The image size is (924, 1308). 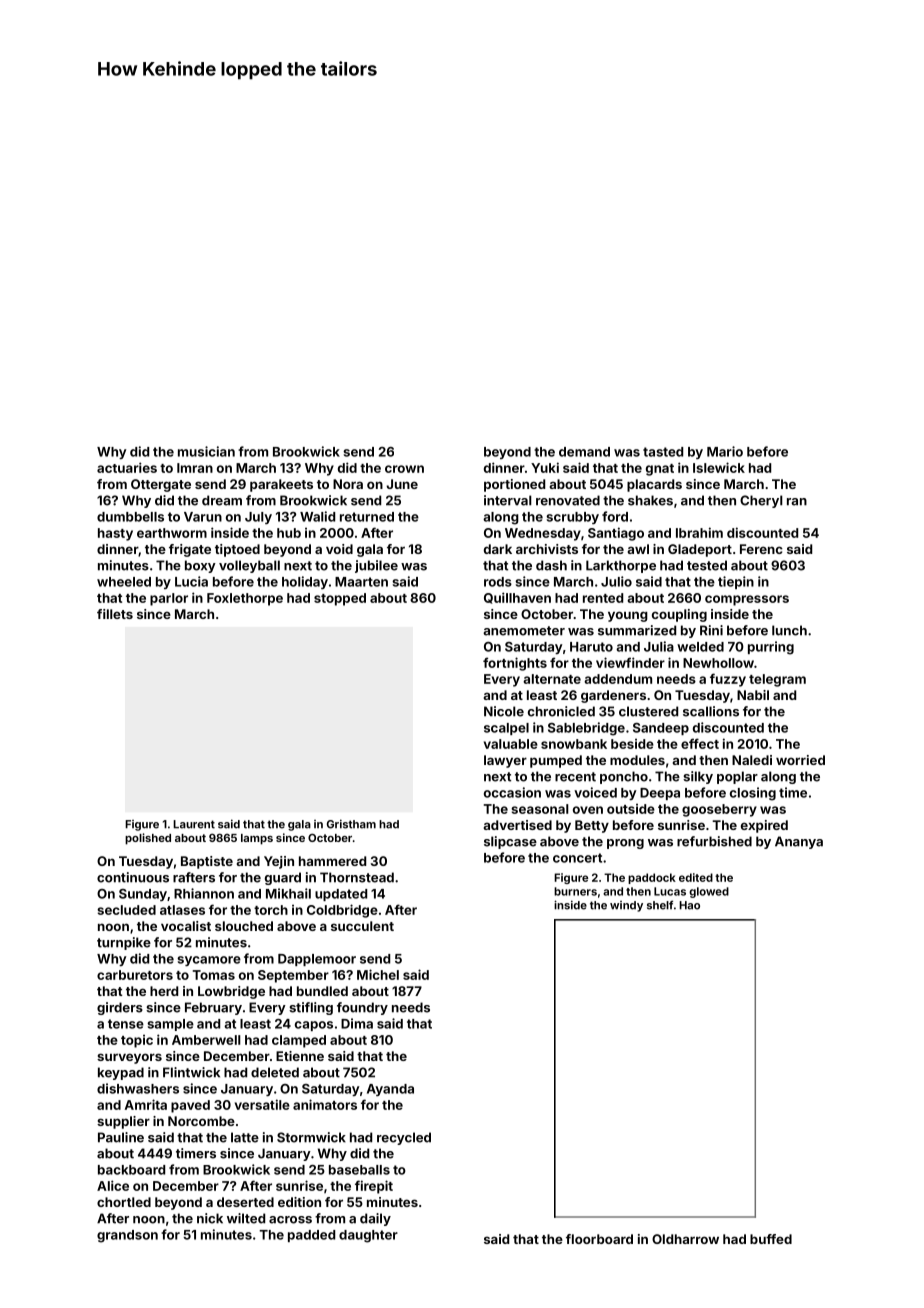 I want to click on frigate, so click(x=190, y=550).
